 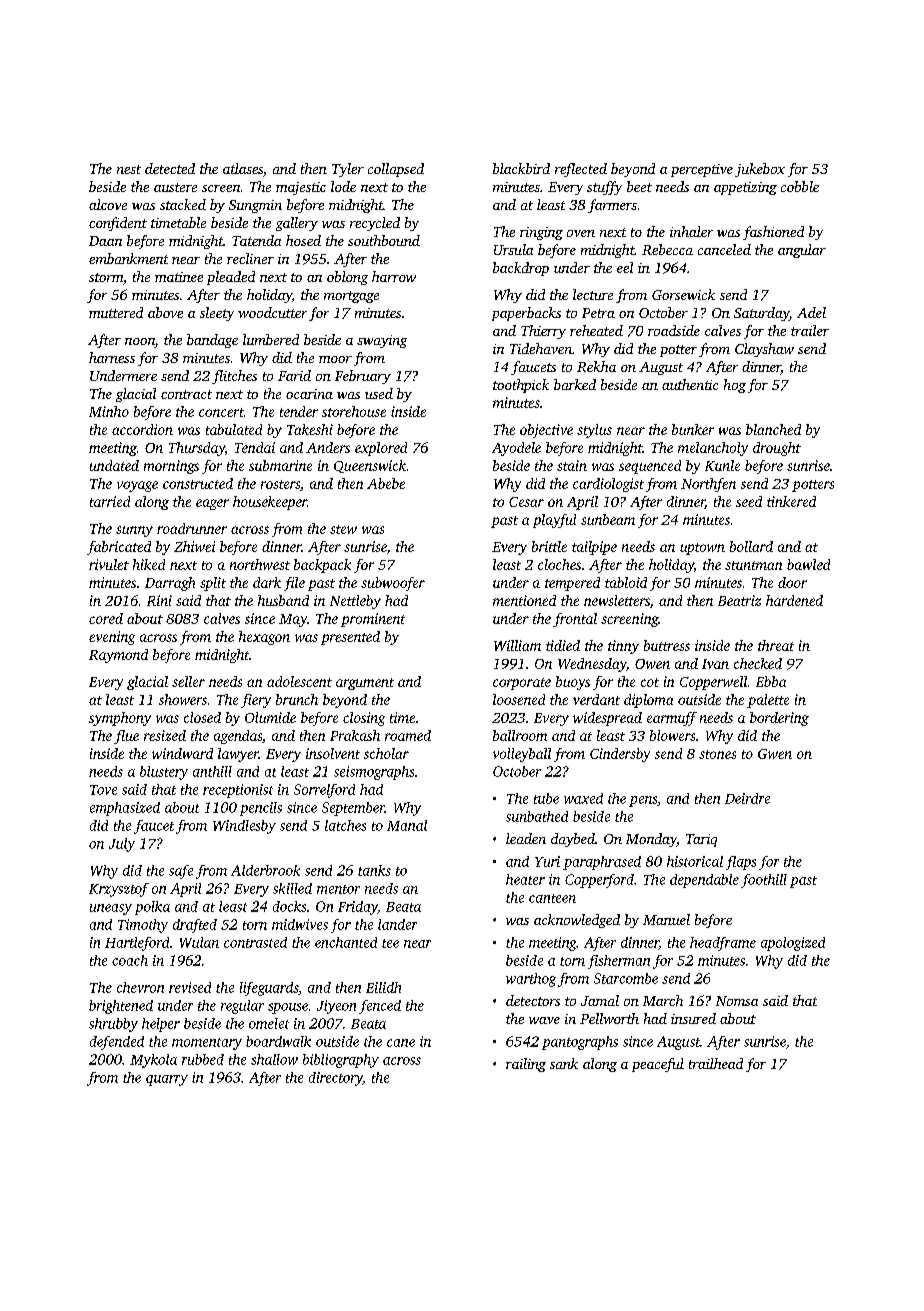 I want to click on trailhead, so click(x=716, y=1063).
